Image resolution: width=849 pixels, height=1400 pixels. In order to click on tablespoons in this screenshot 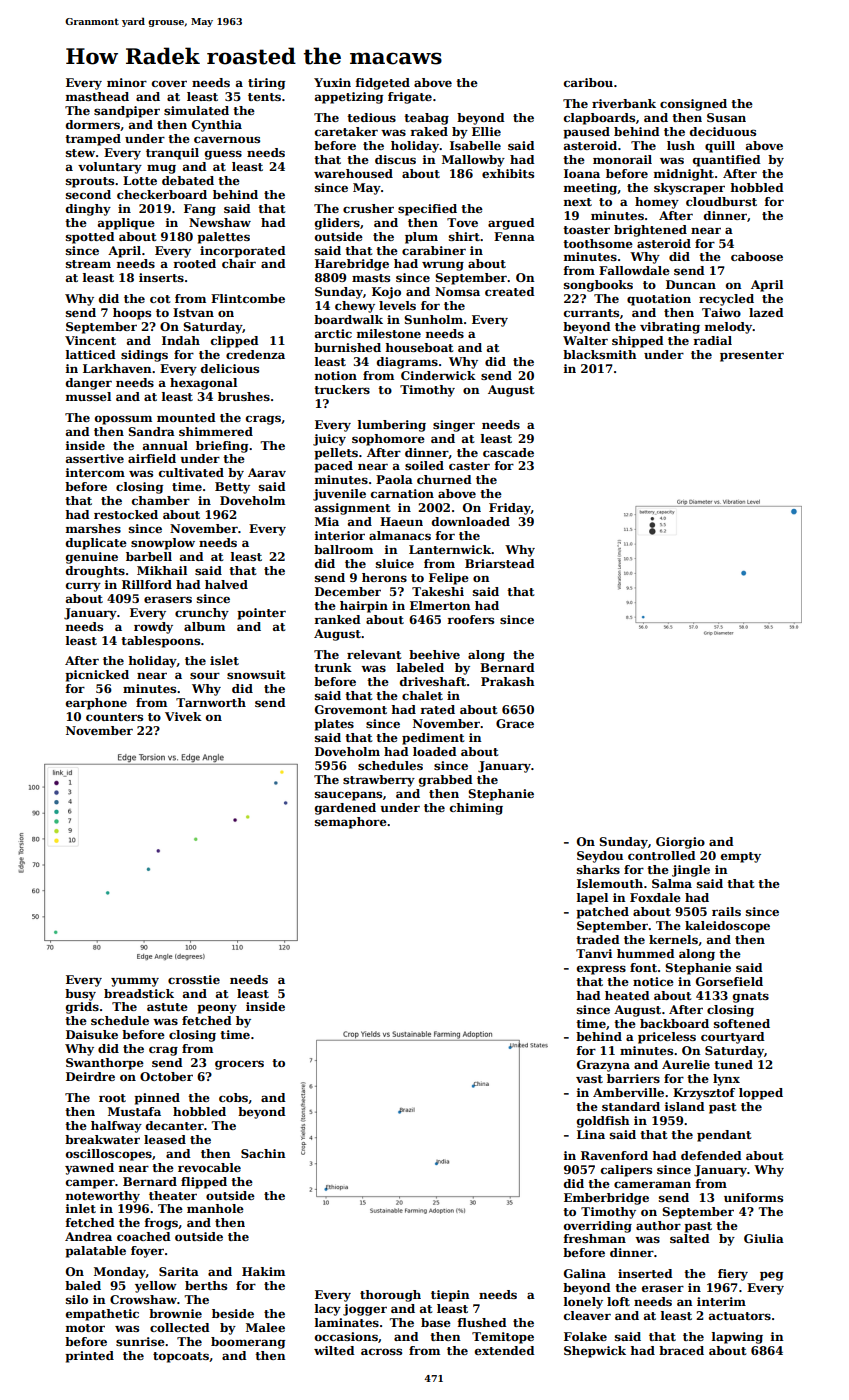, I will do `click(160, 642)`.
